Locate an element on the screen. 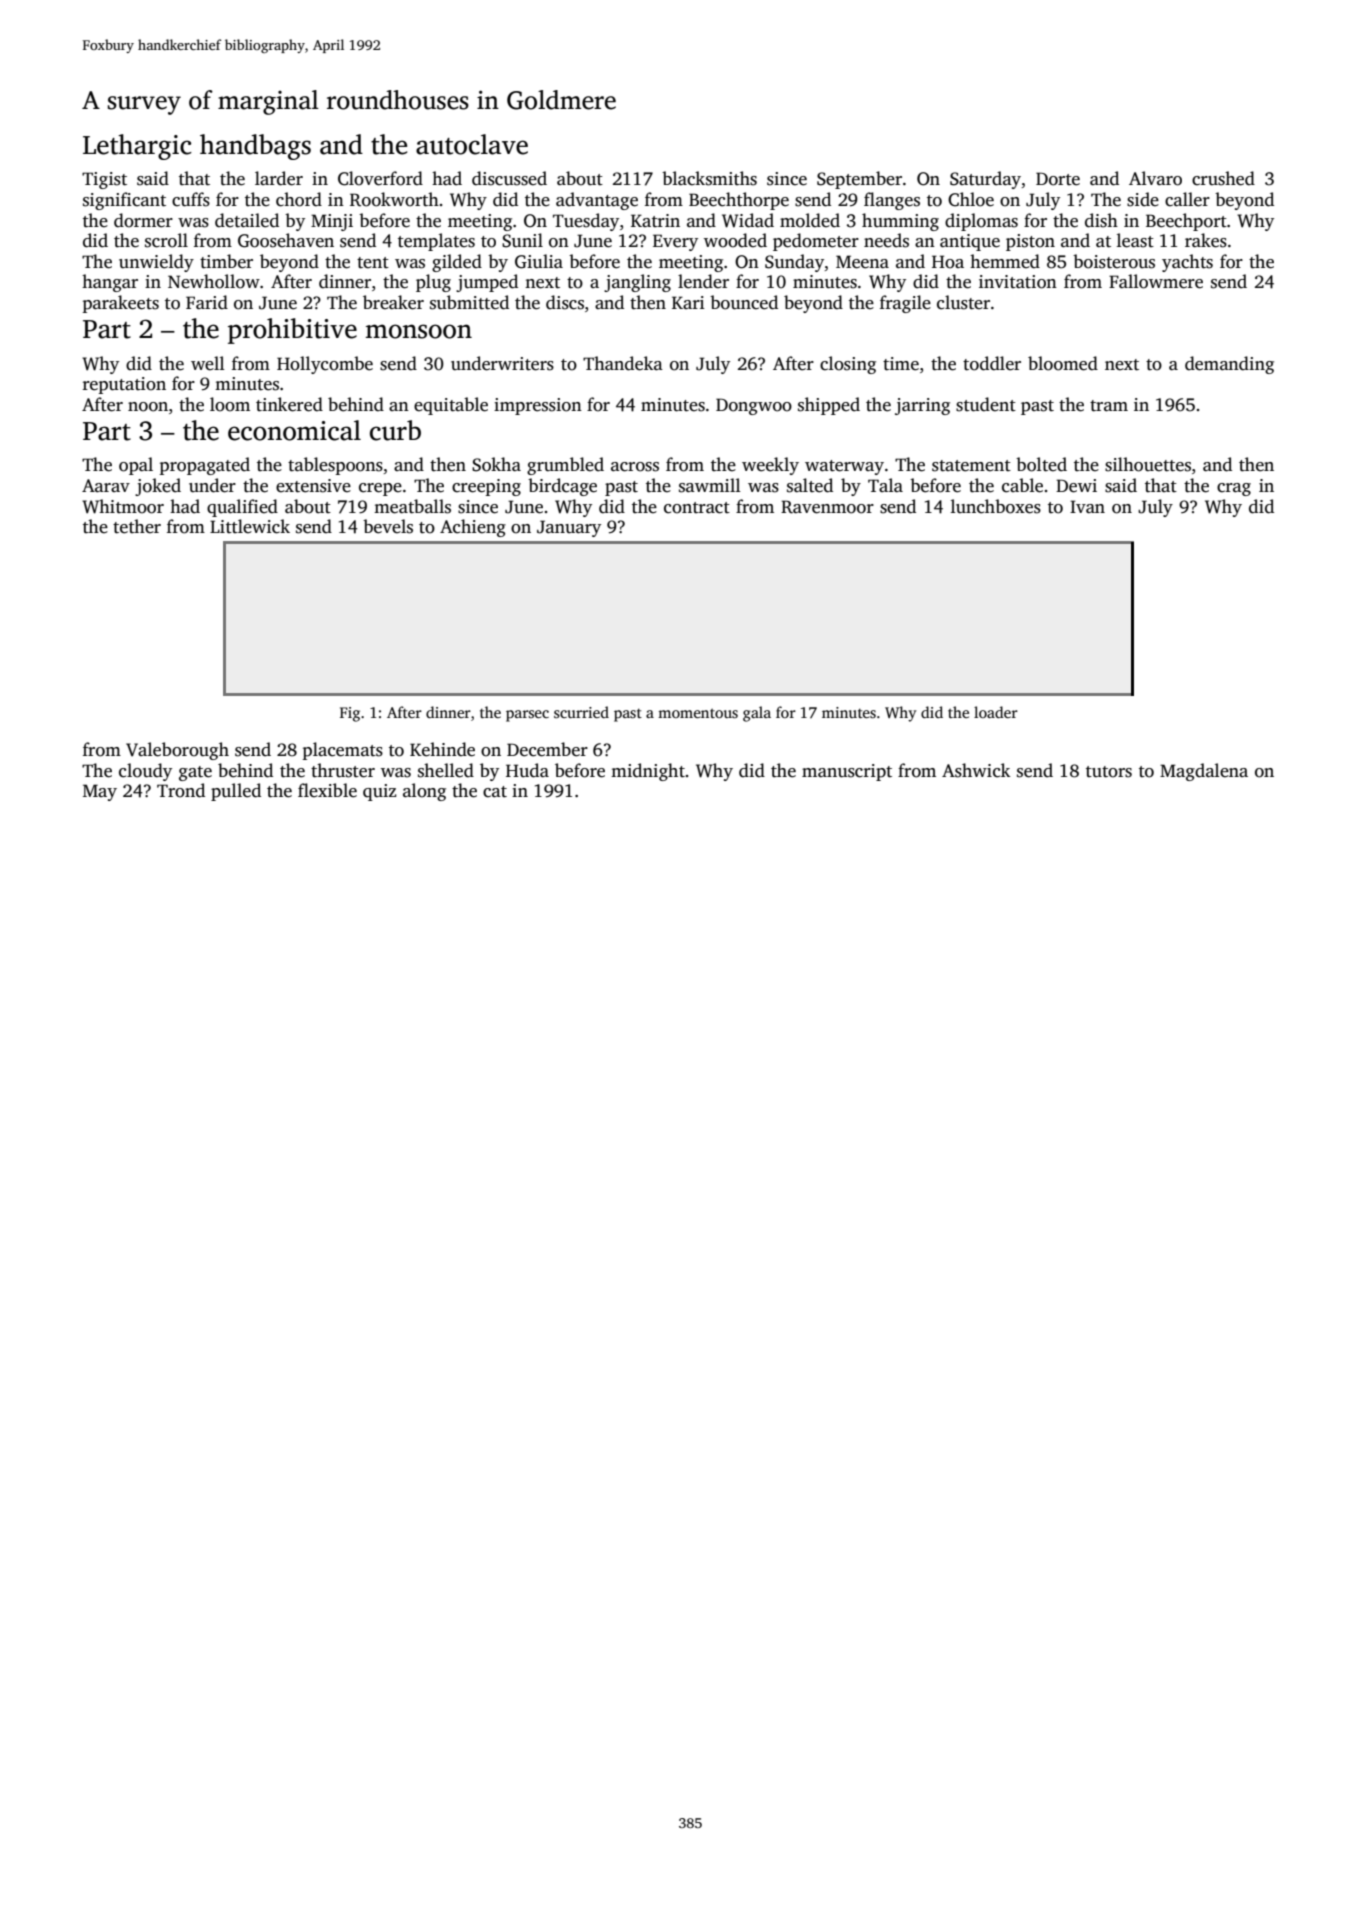  tether is located at coordinates (137, 526).
